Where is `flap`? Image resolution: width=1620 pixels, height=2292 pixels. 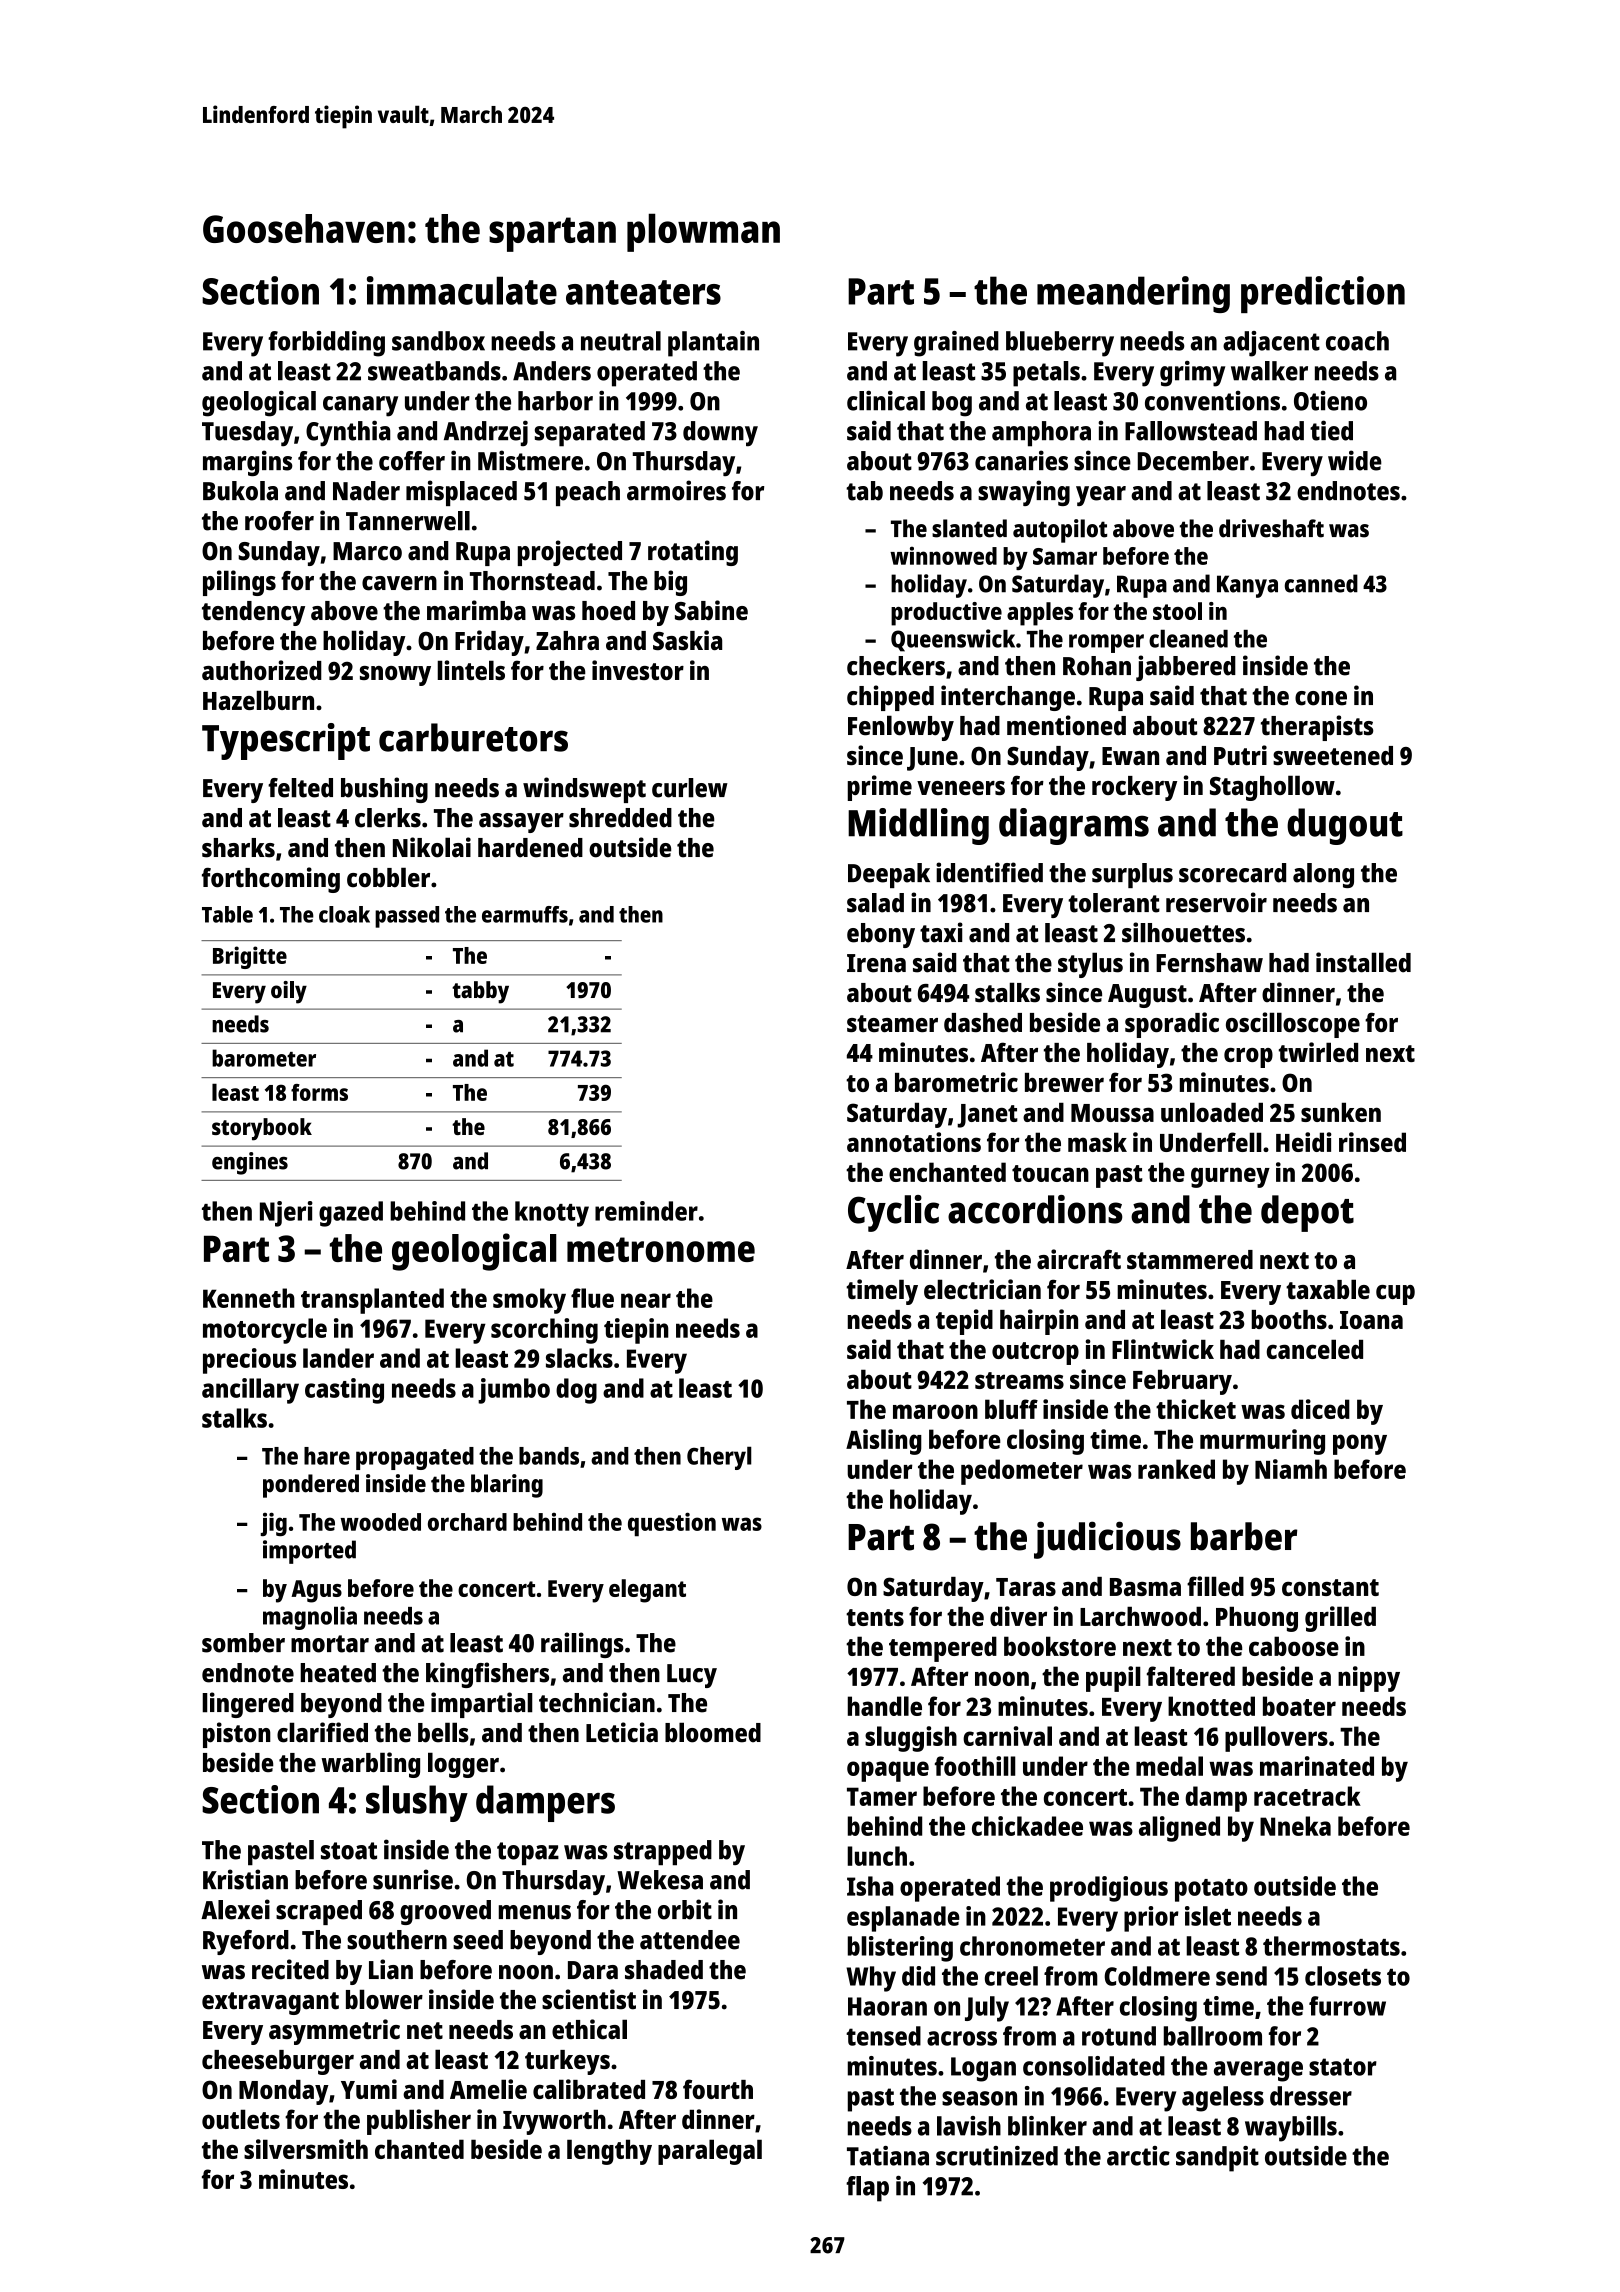 flap is located at coordinates (867, 2189).
